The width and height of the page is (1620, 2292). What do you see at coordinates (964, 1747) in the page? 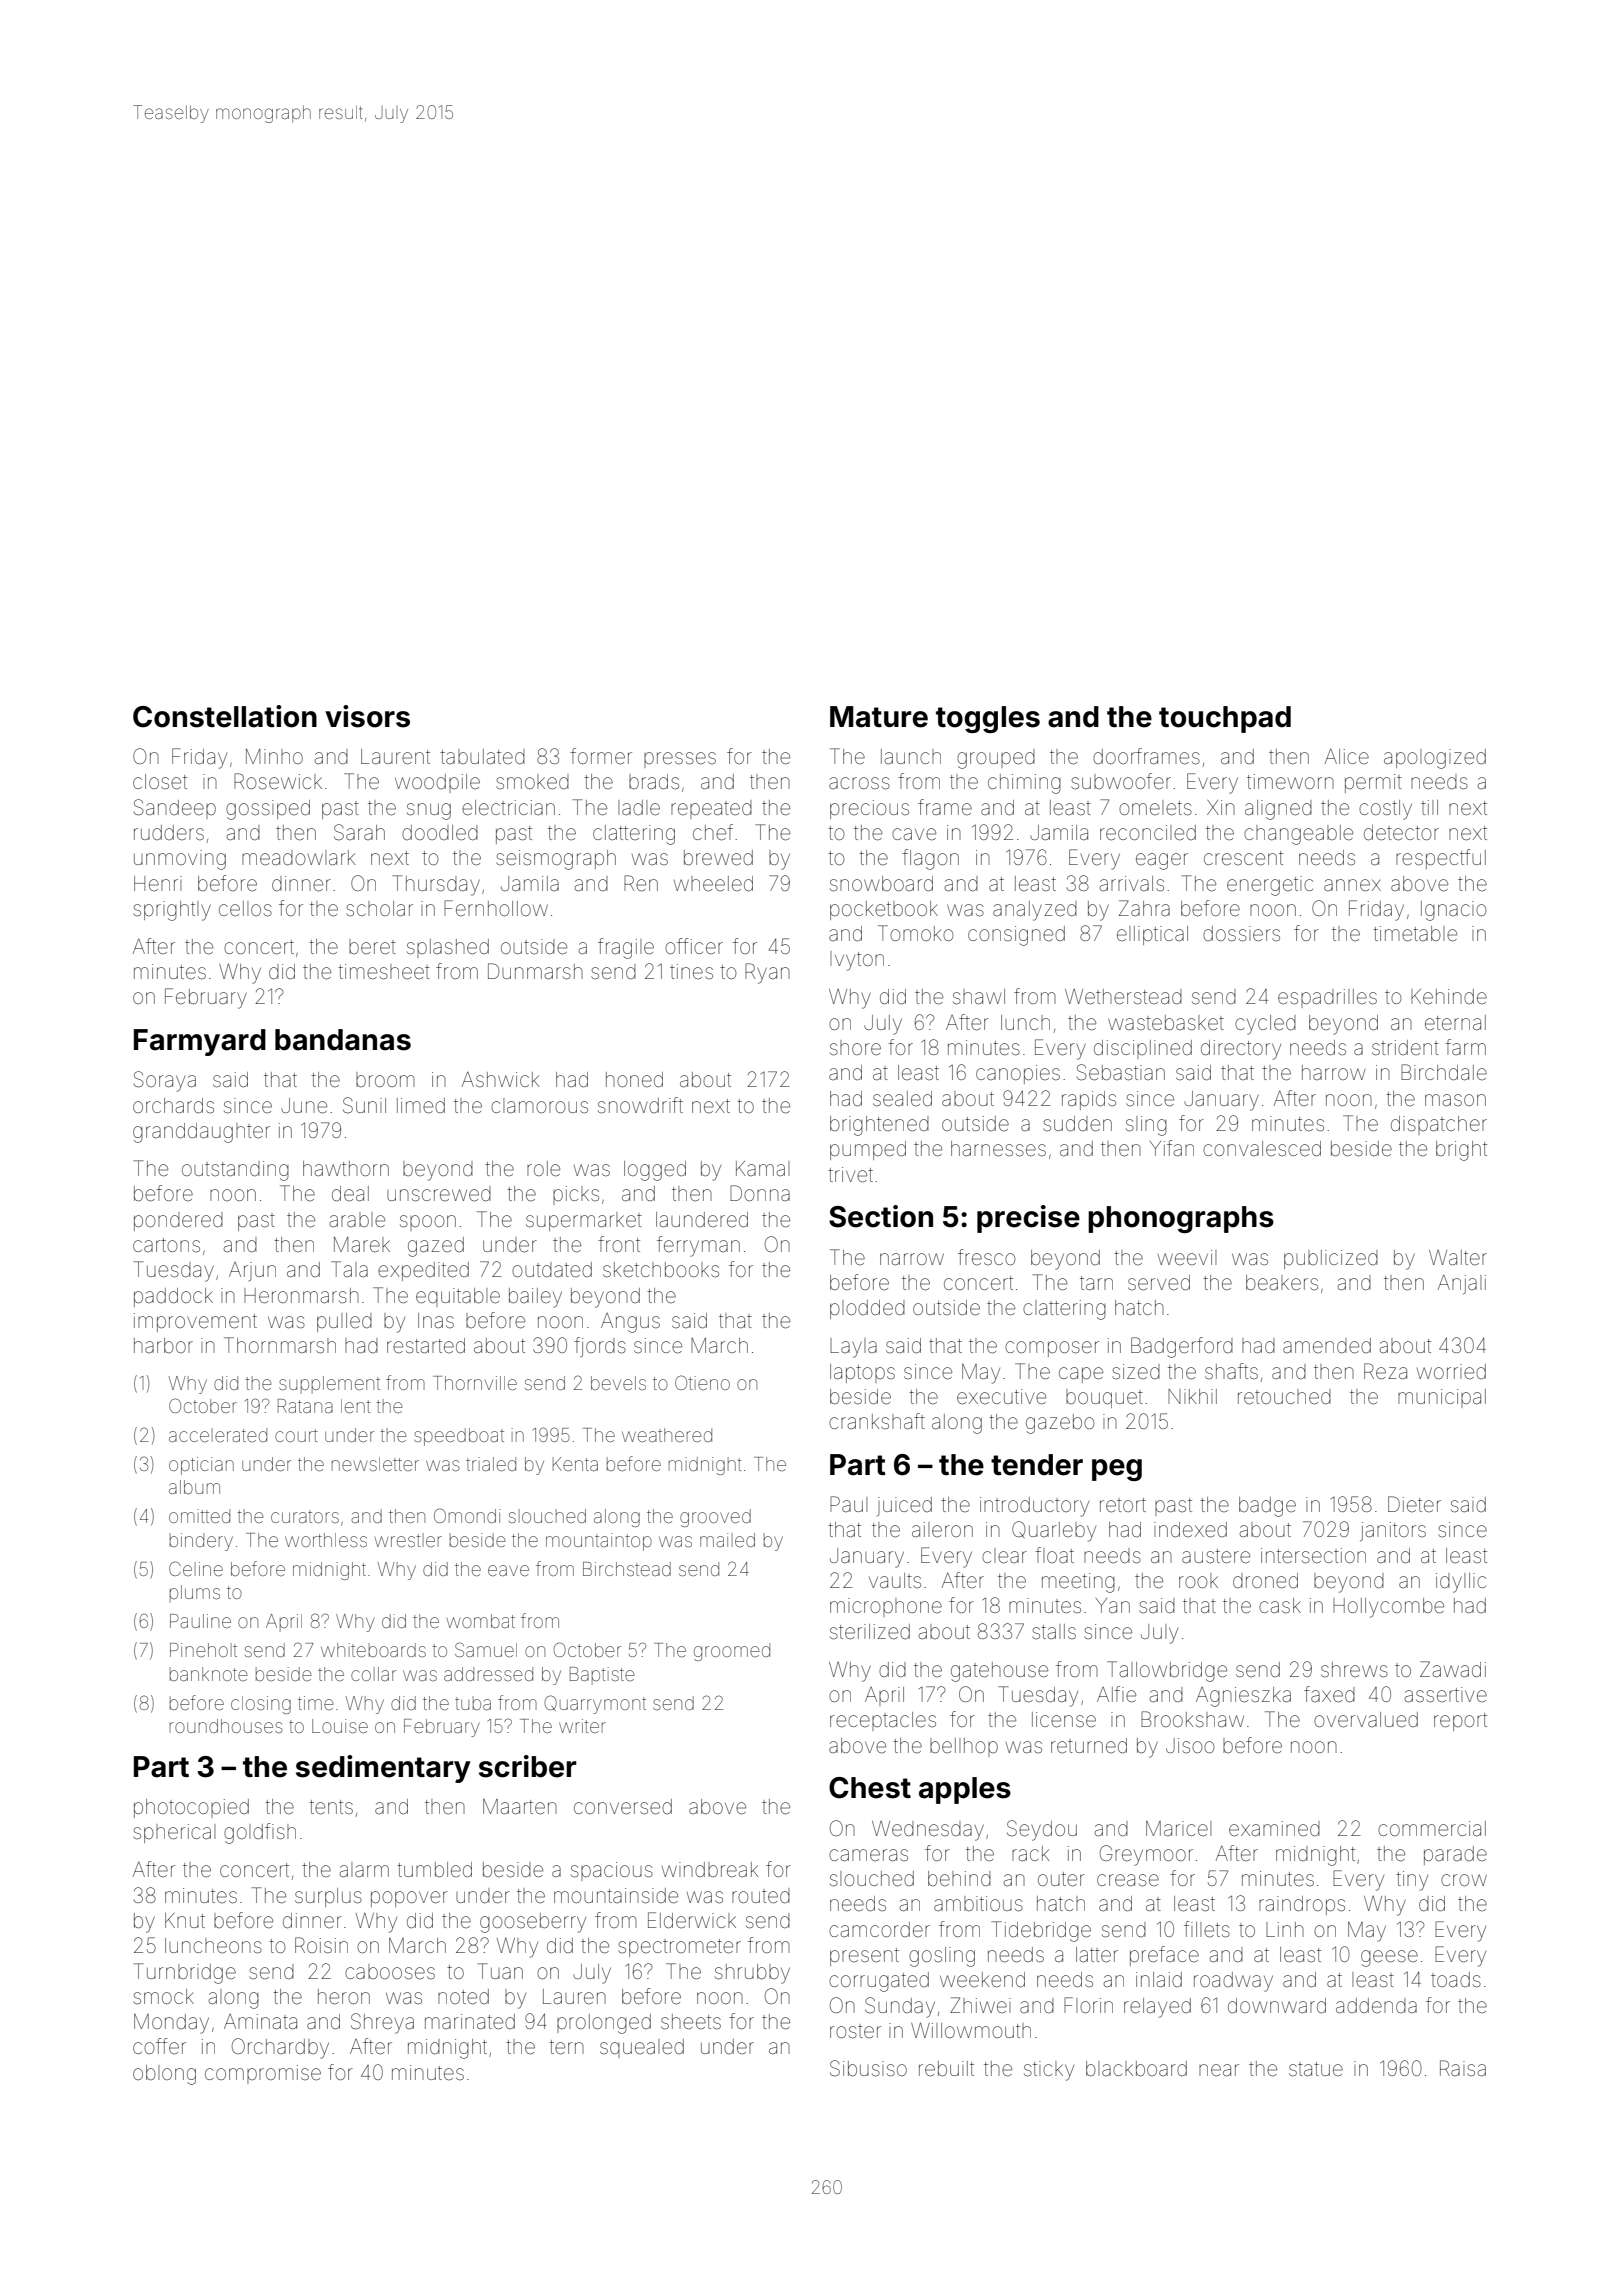
I see `bellhop` at bounding box center [964, 1747].
